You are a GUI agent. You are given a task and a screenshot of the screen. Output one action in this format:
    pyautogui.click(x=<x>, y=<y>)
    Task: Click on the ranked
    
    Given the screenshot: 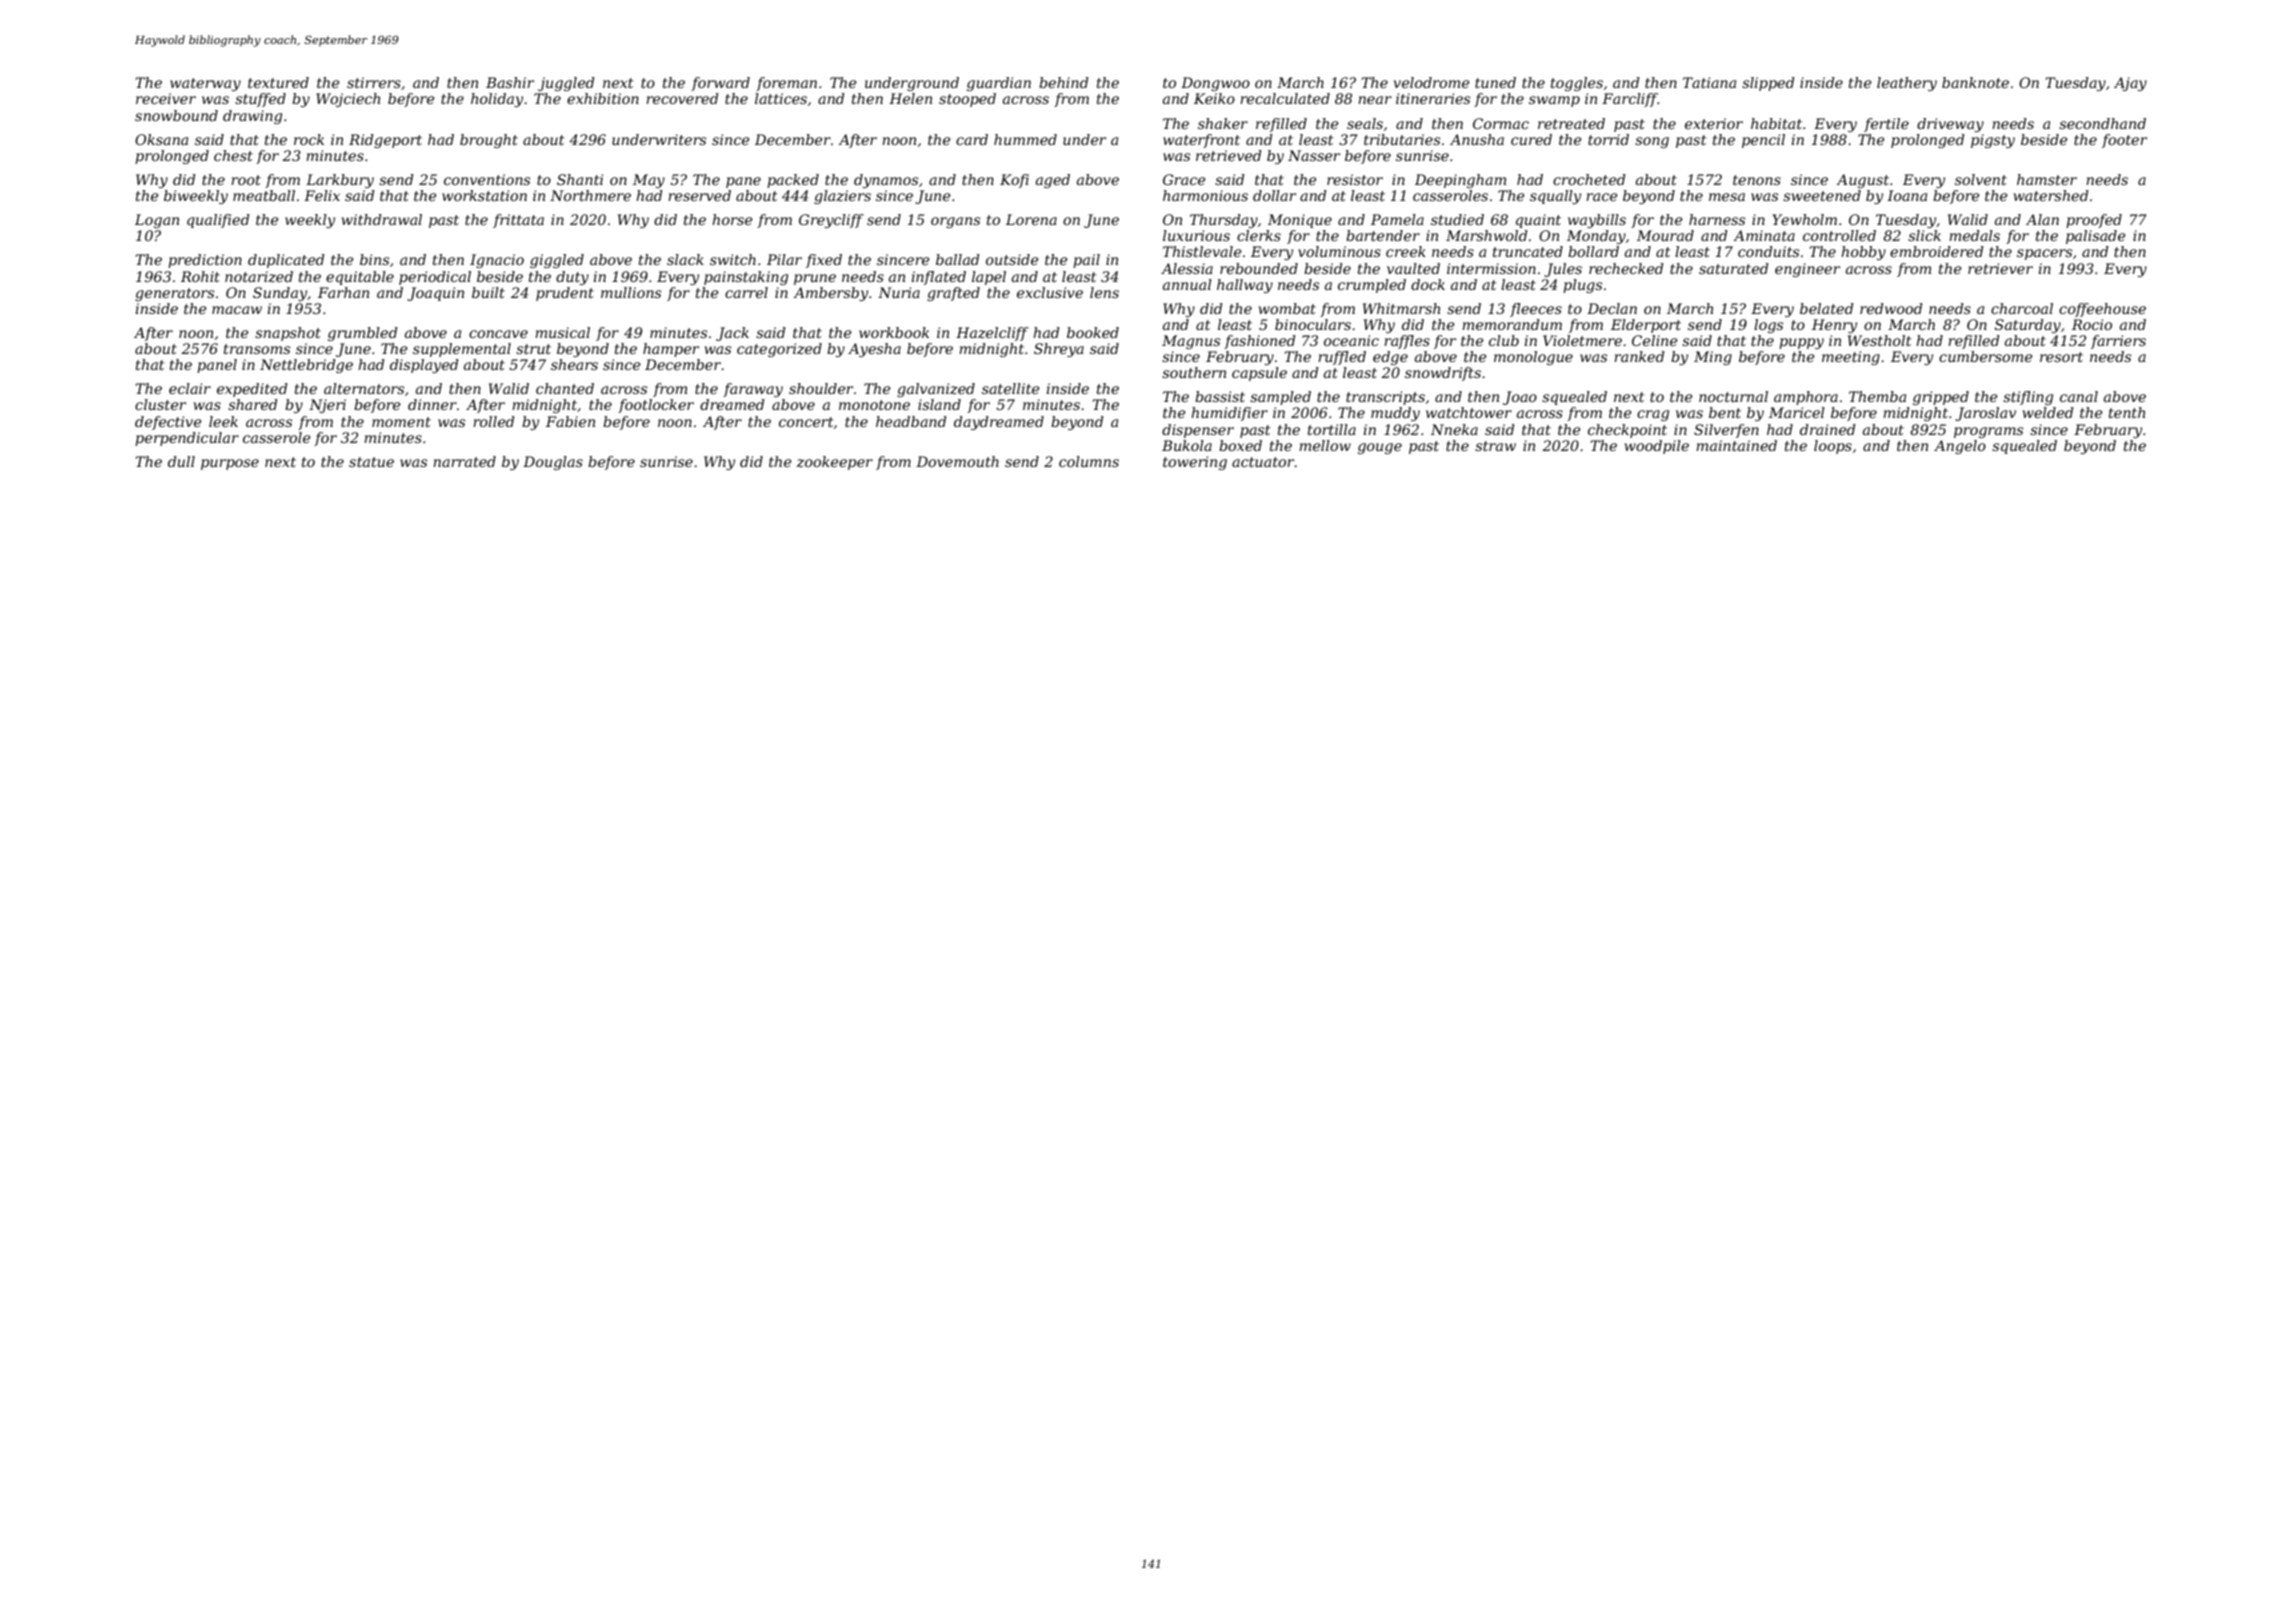 What is the action you would take?
    pyautogui.click(x=1639, y=356)
